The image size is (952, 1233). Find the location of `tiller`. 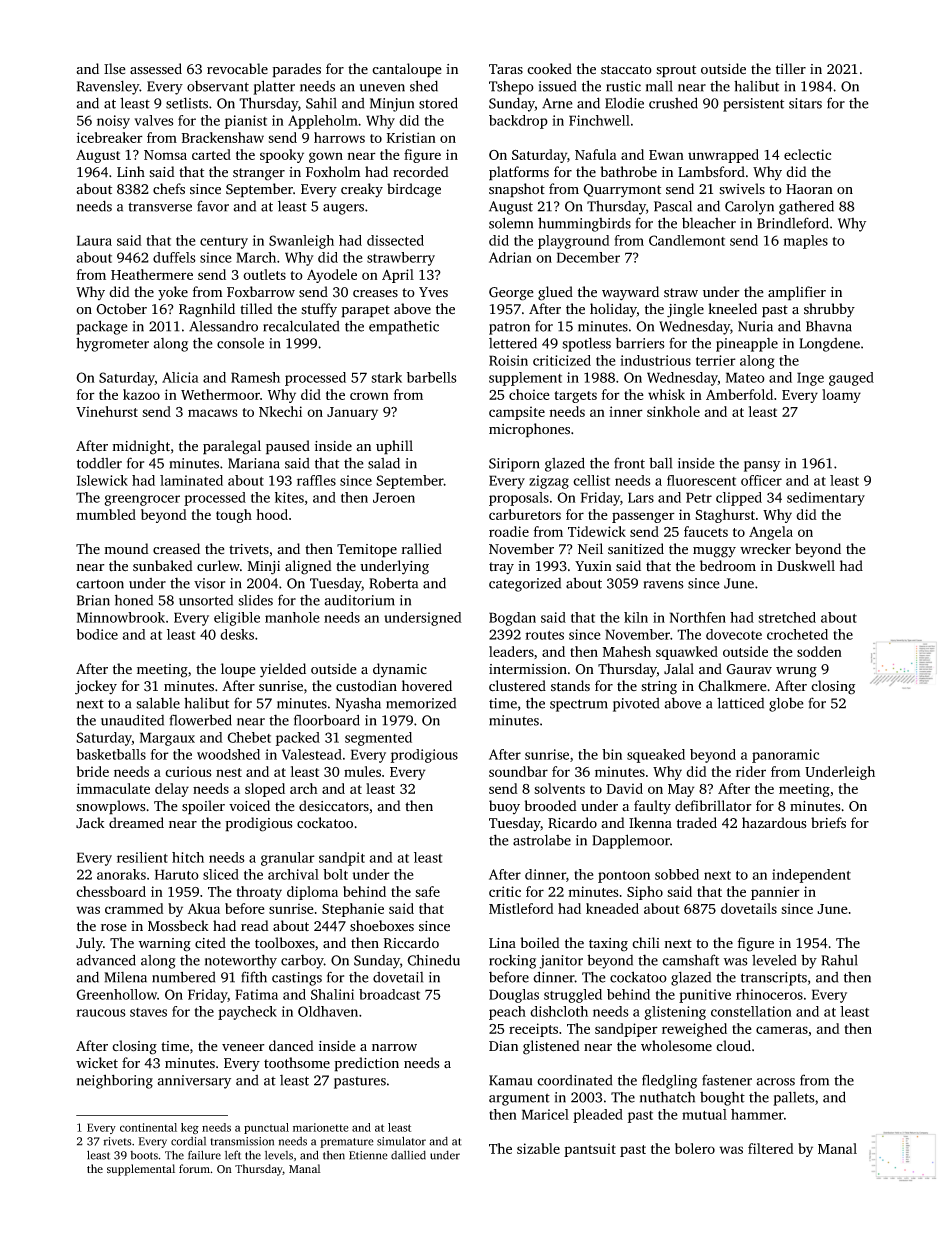

tiller is located at coordinates (791, 68).
